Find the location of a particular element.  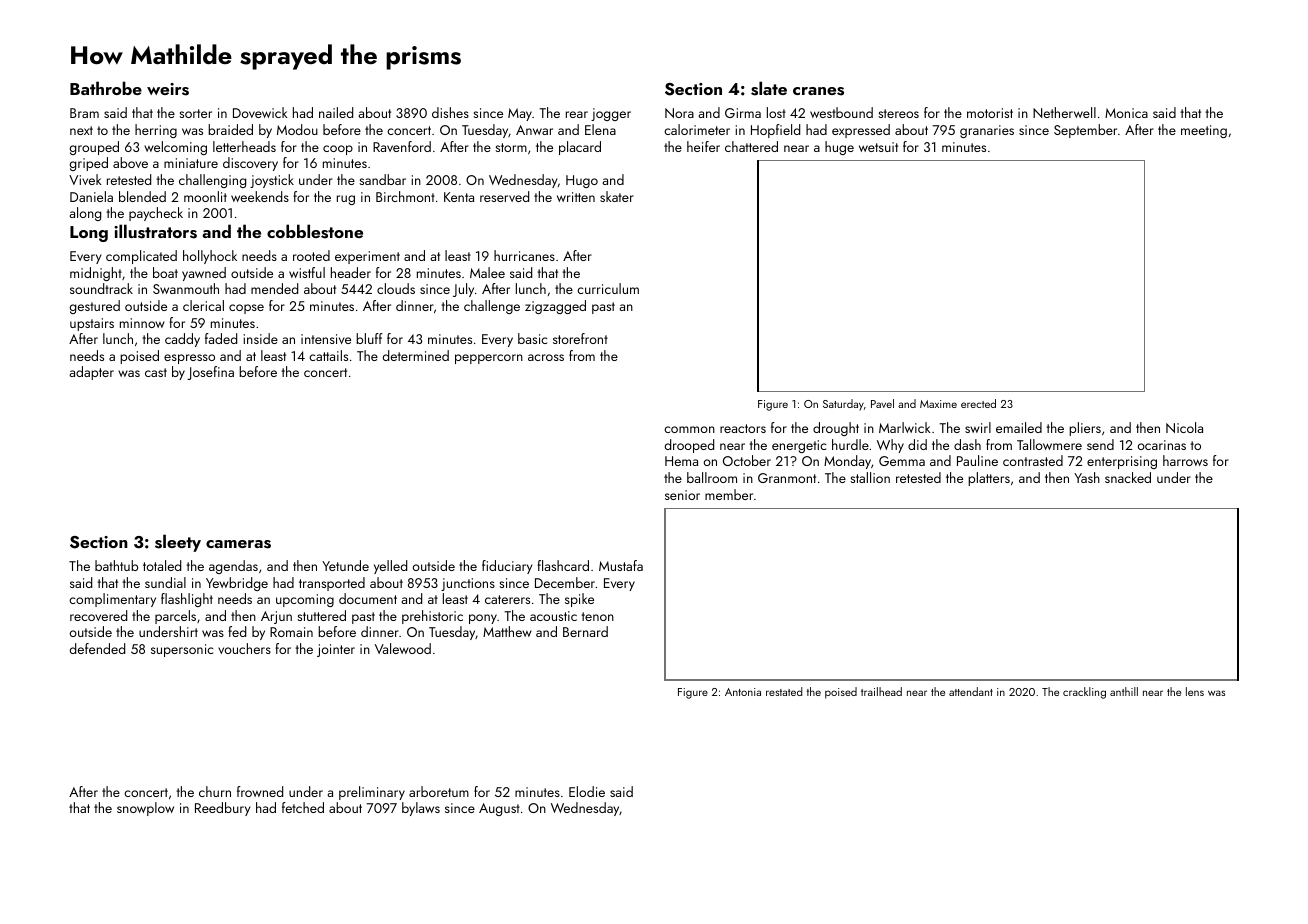

sorter is located at coordinates (195, 113).
